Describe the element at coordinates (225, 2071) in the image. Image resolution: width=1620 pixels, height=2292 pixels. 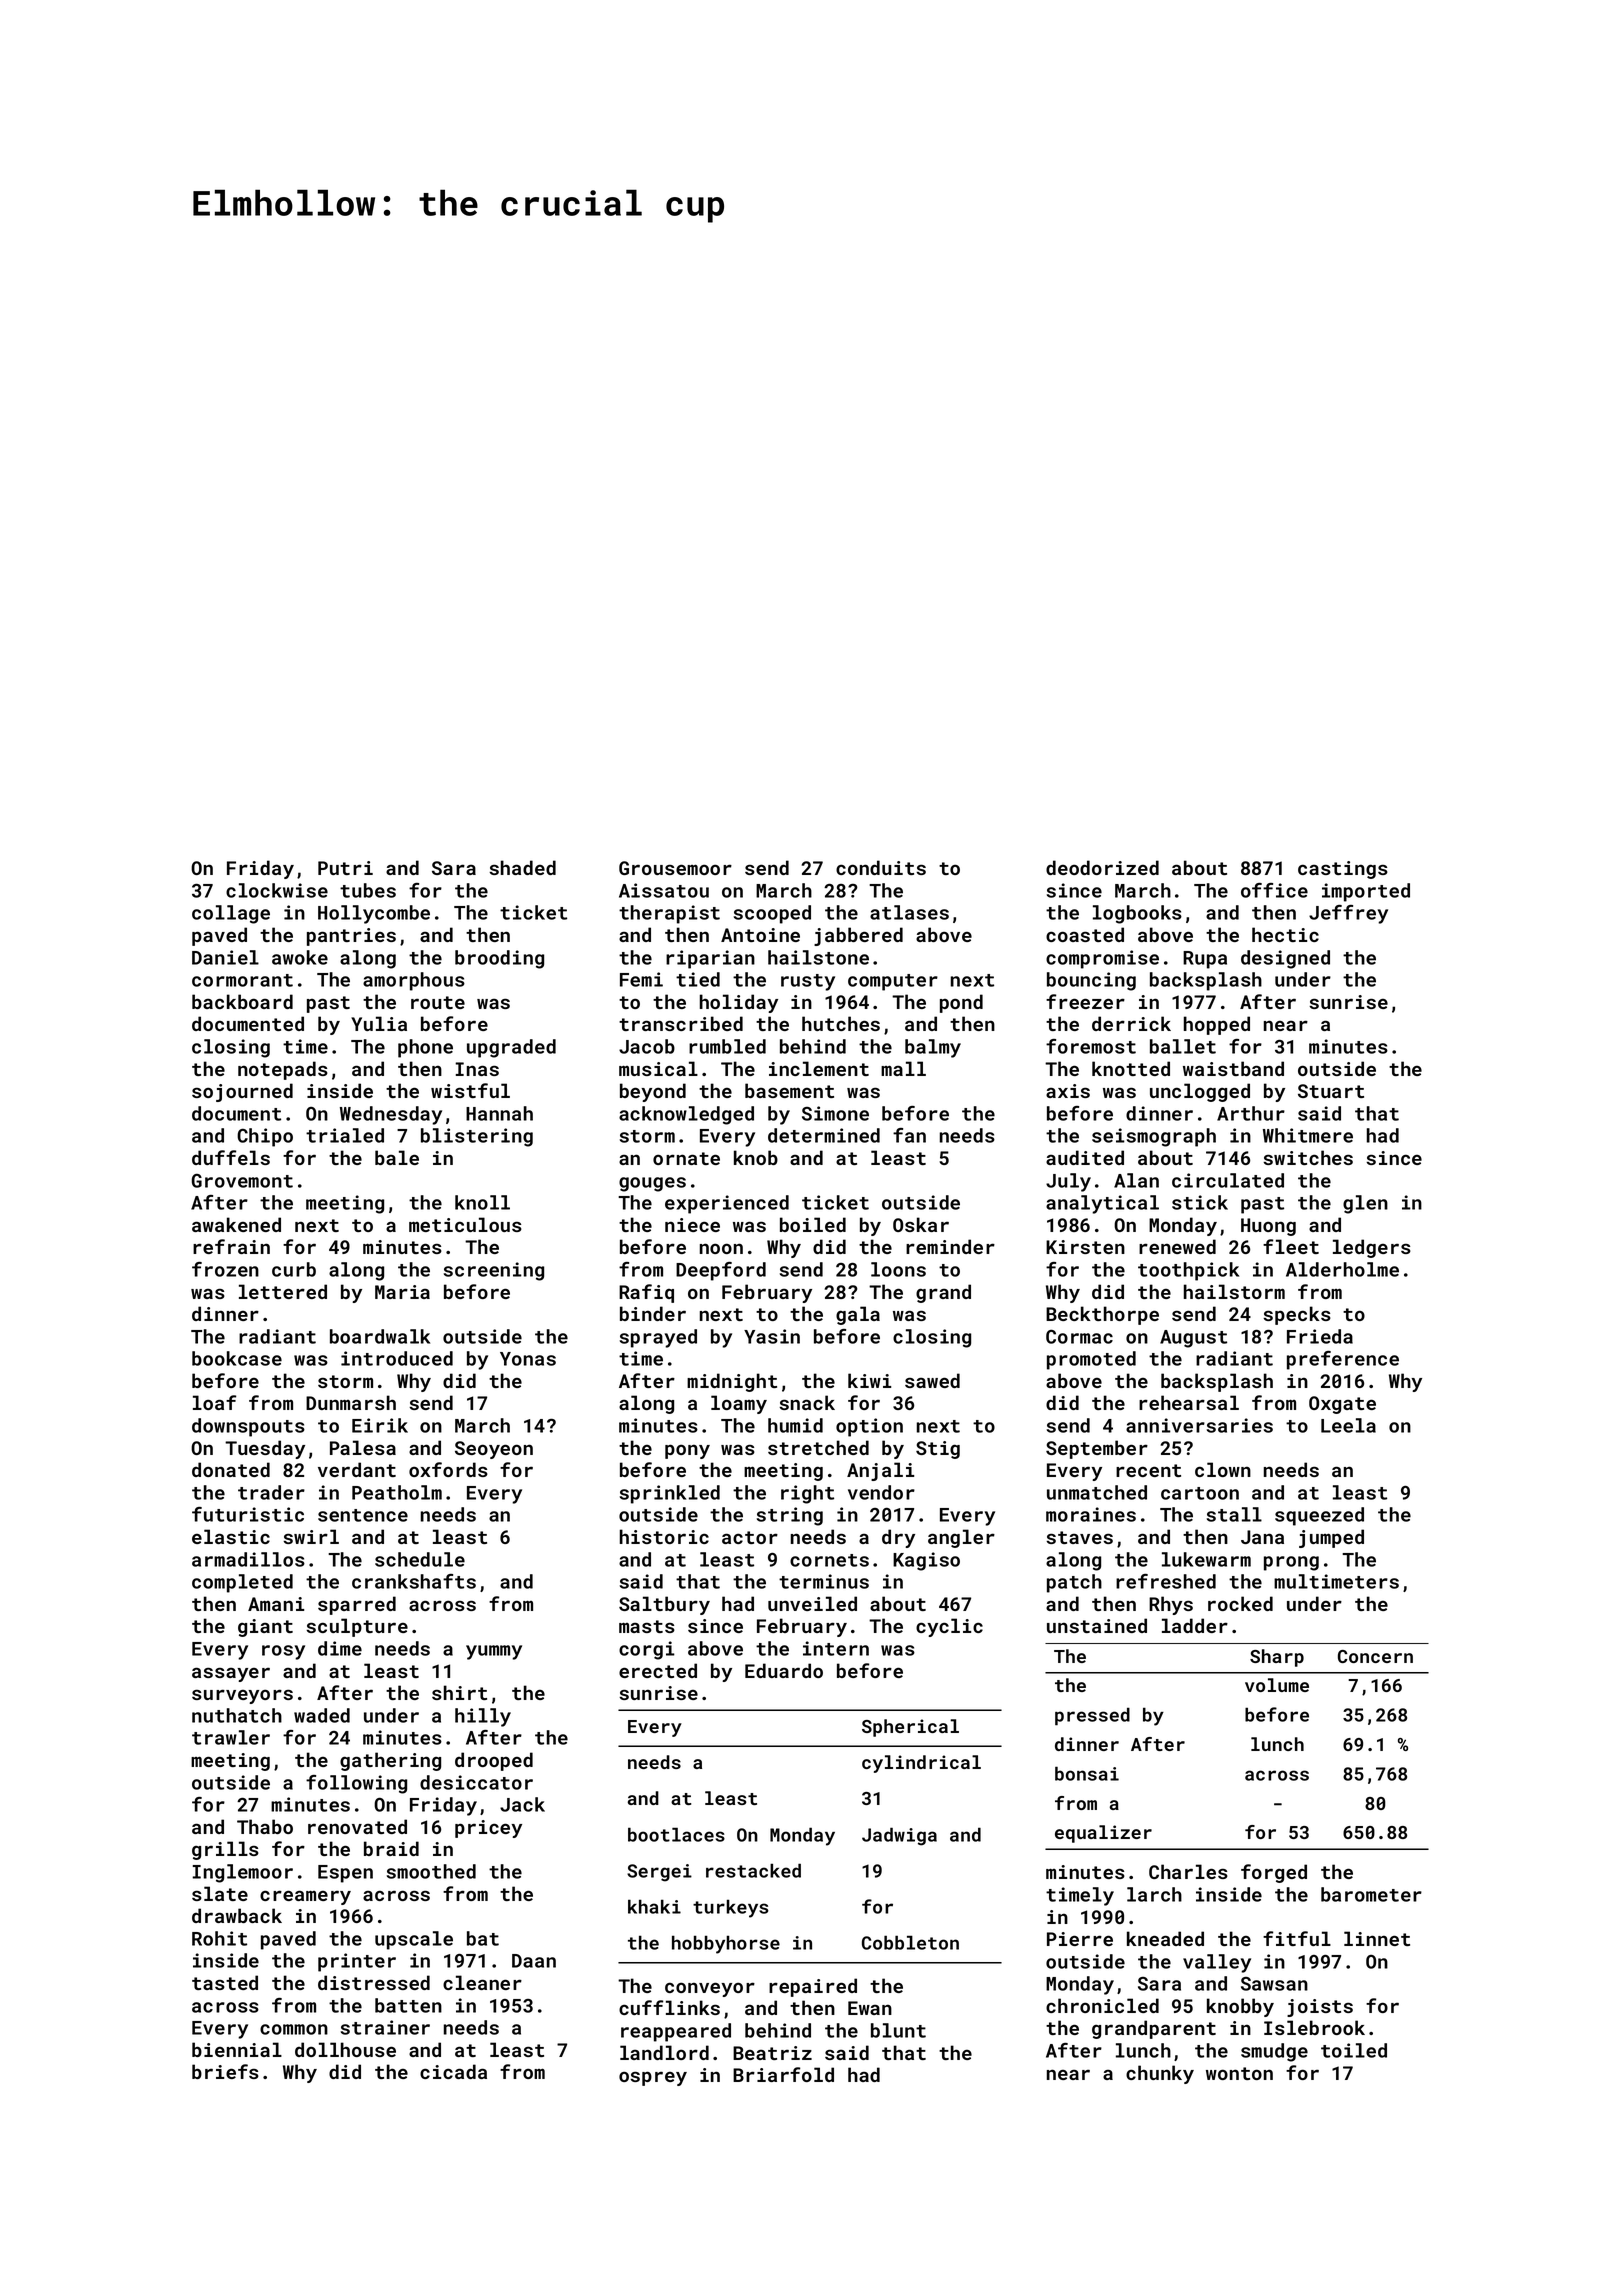
I see `briefs` at that location.
